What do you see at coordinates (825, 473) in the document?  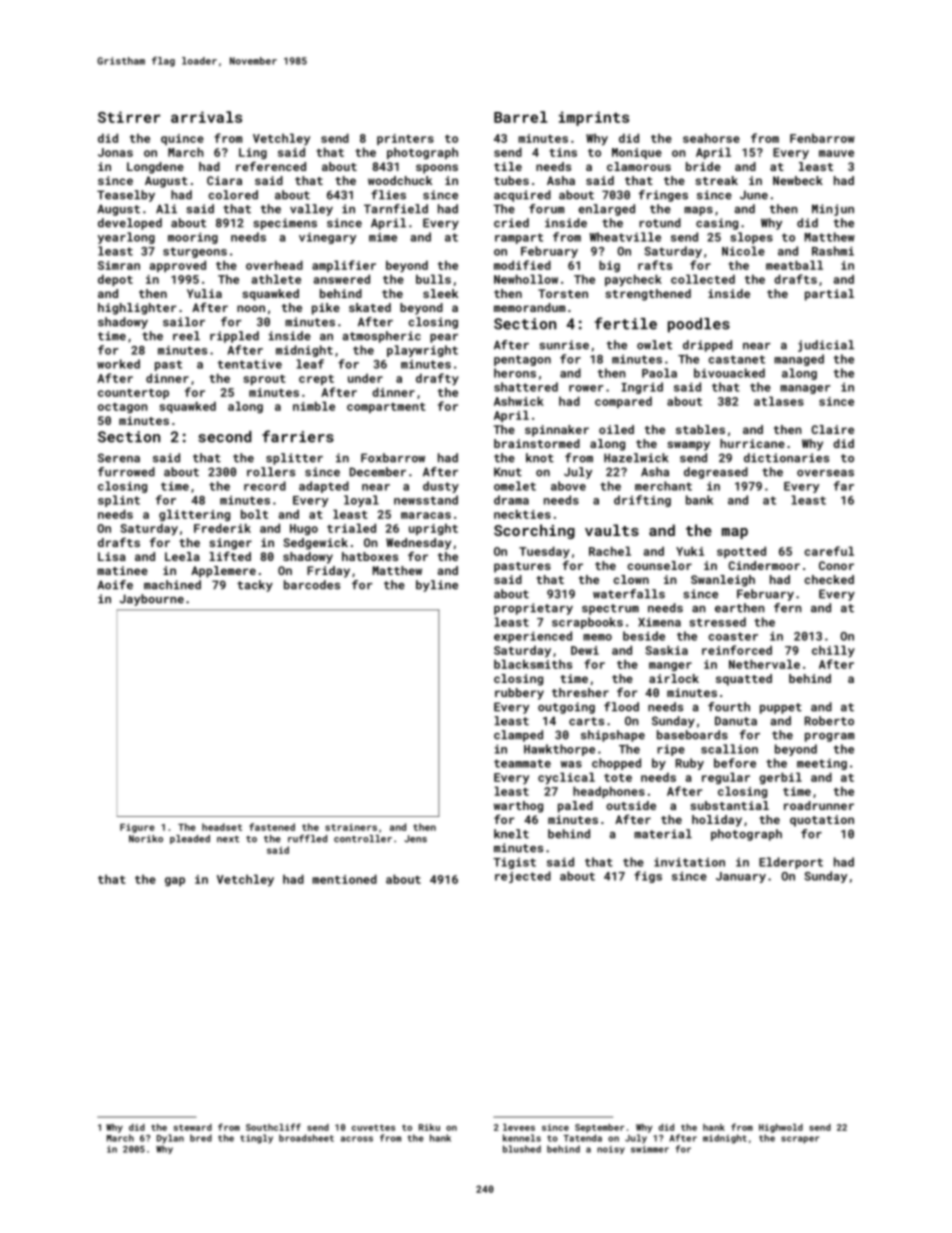 I see `overseas` at bounding box center [825, 473].
